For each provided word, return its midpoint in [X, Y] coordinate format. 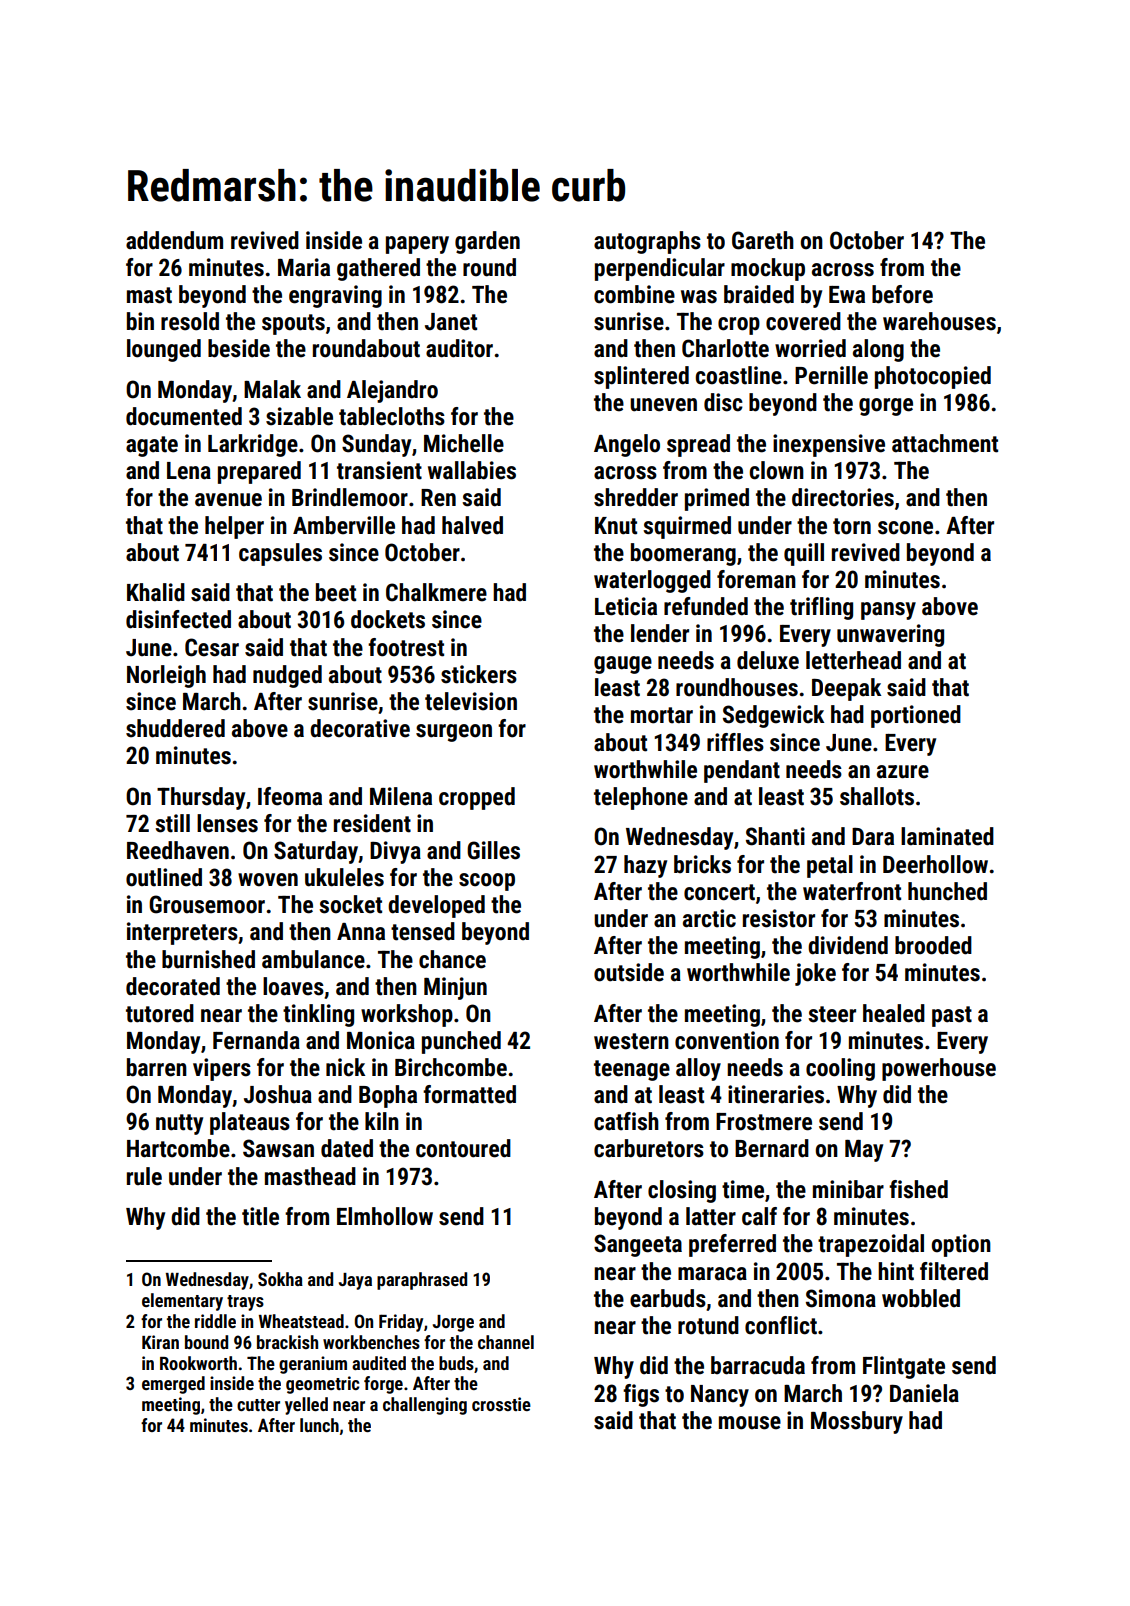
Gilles [493, 850]
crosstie [501, 1404]
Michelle [464, 443]
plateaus [250, 1123]
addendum [174, 240]
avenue [228, 500]
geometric [322, 1385]
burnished [208, 959]
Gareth [763, 240]
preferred [732, 1245]
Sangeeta [638, 1245]
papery [417, 245]
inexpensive [829, 445]
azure [903, 772]
